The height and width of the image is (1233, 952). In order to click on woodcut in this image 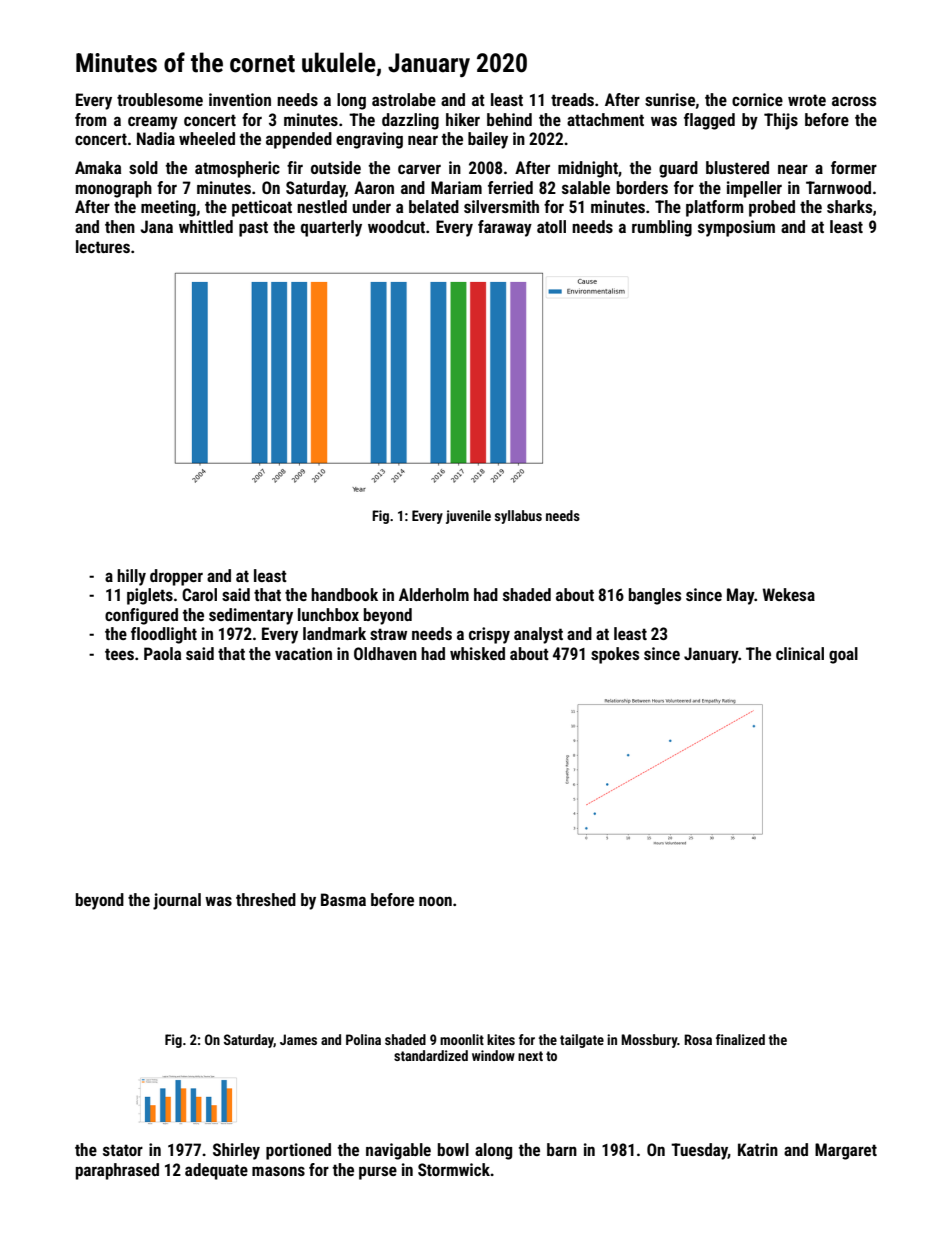, I will do `click(396, 226)`.
